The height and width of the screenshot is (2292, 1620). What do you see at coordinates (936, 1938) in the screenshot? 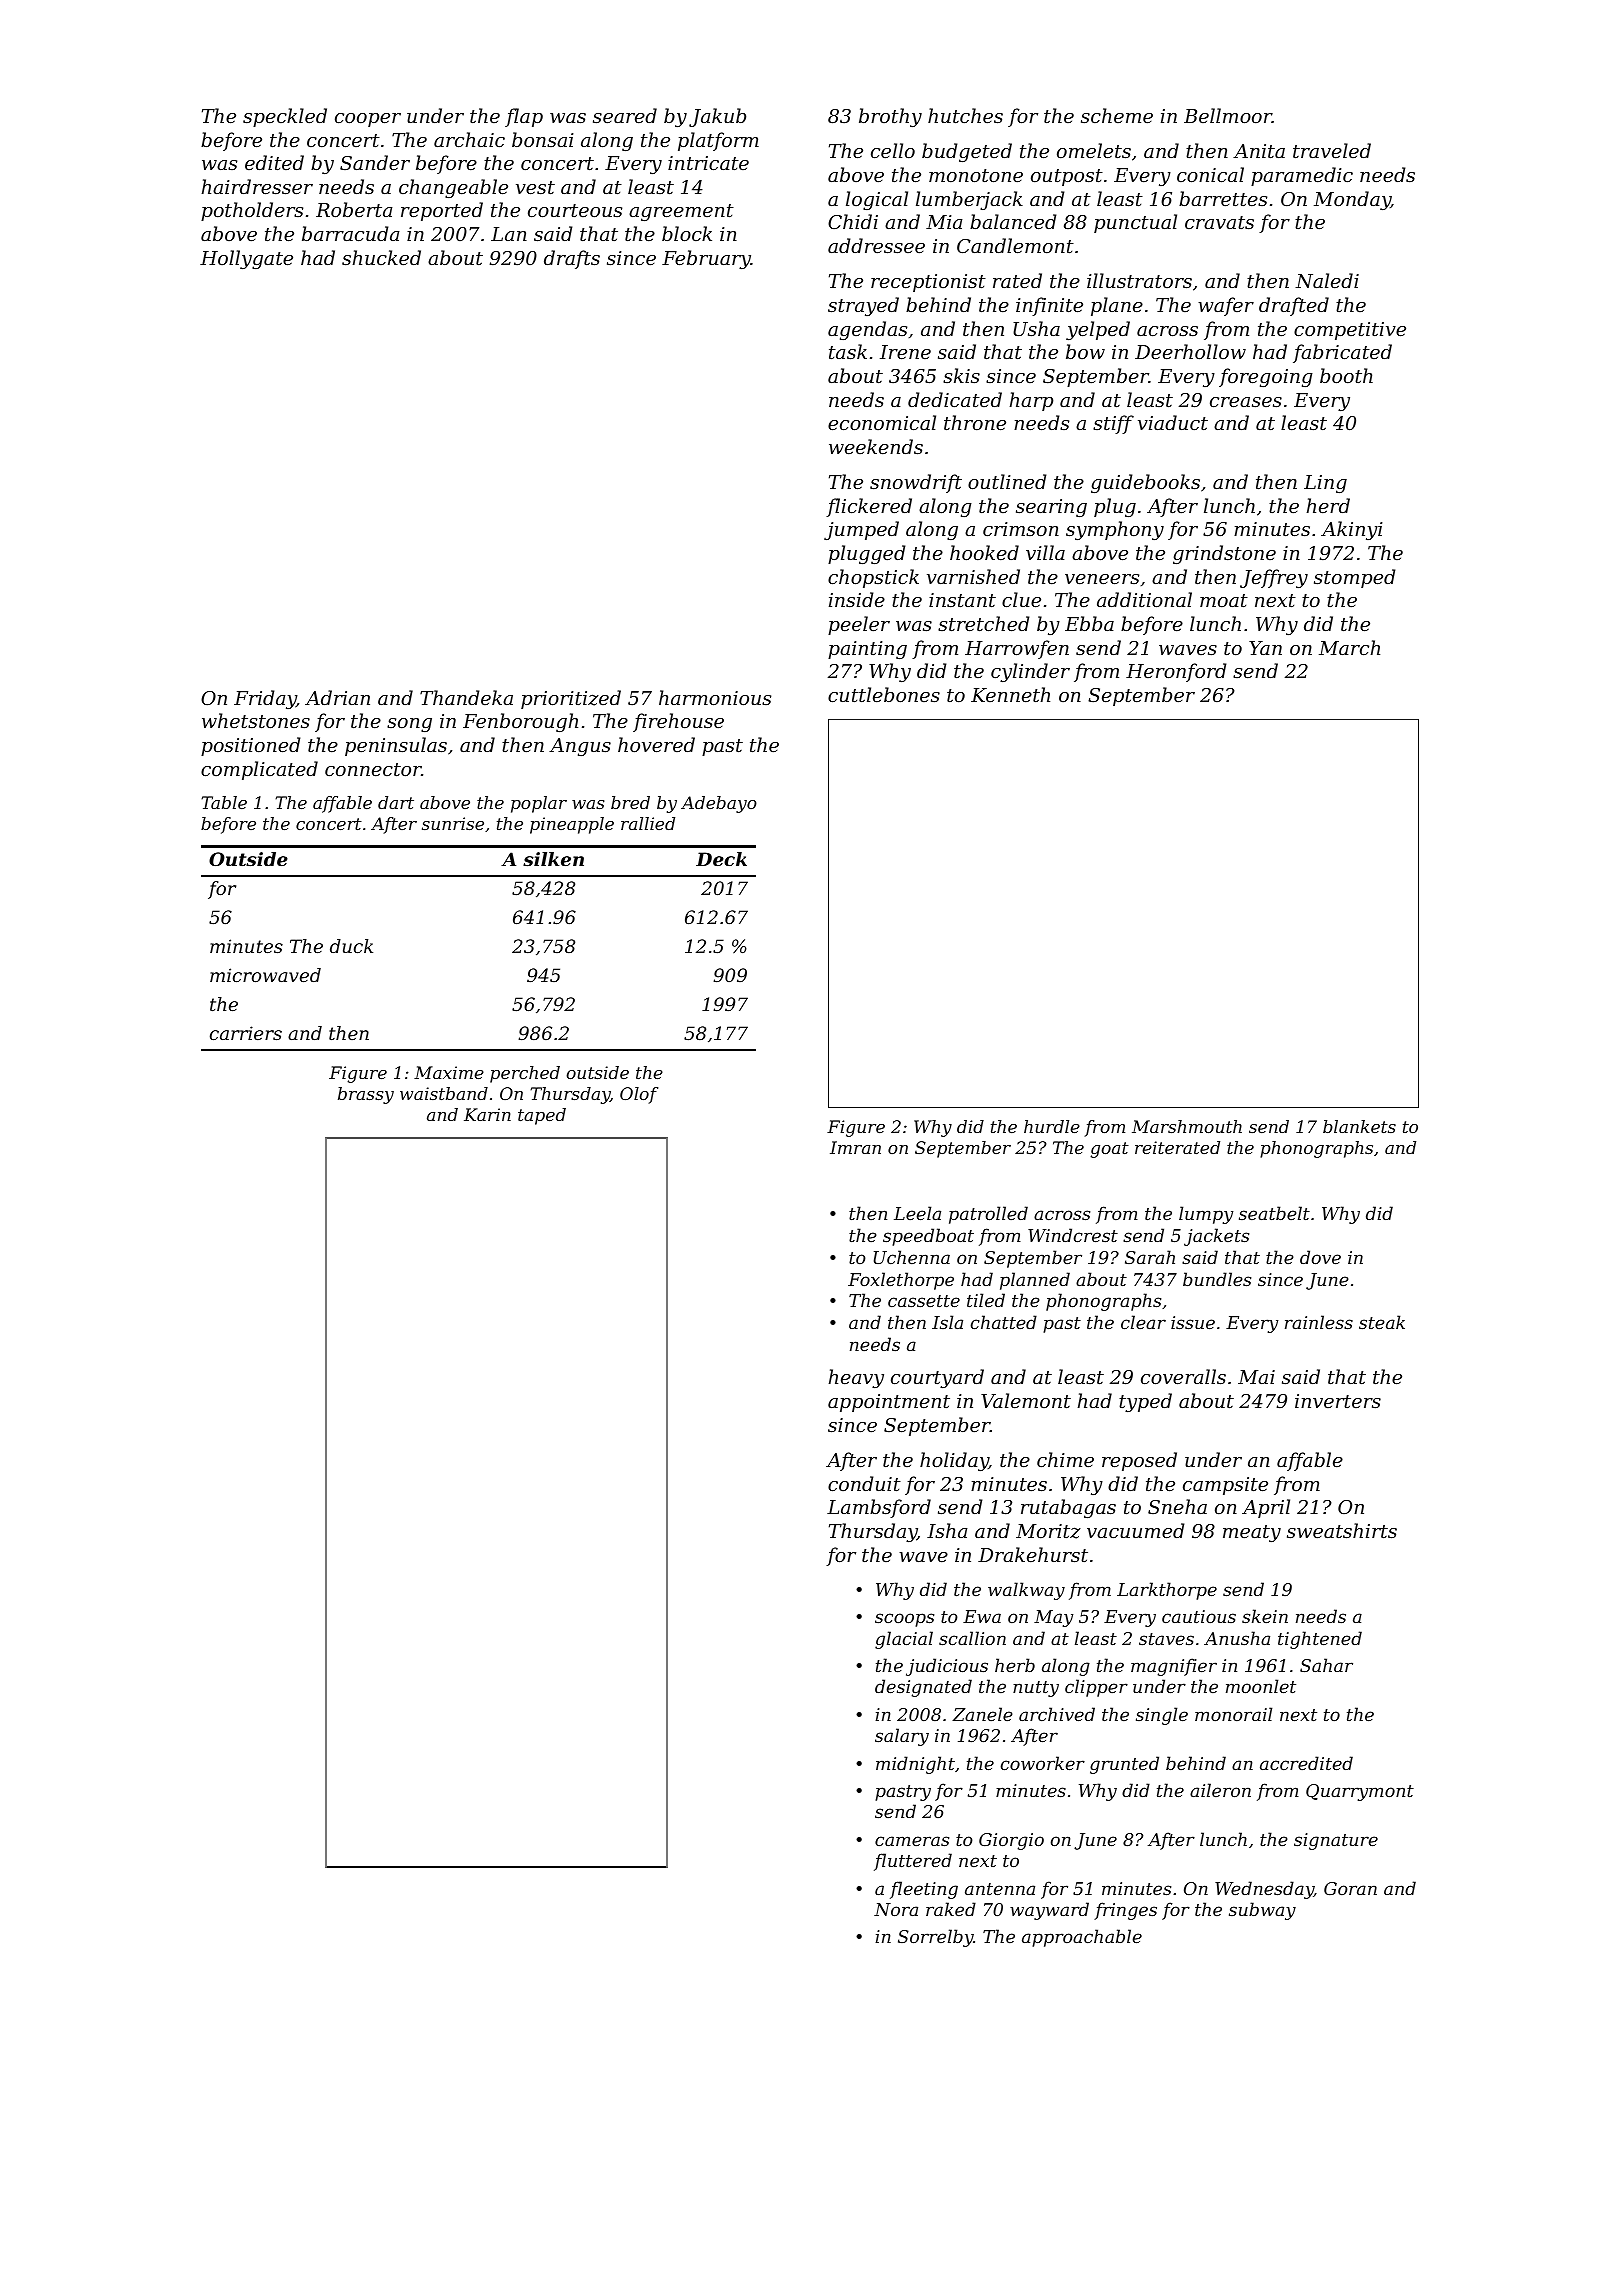
I see `Sorrelby` at bounding box center [936, 1938].
